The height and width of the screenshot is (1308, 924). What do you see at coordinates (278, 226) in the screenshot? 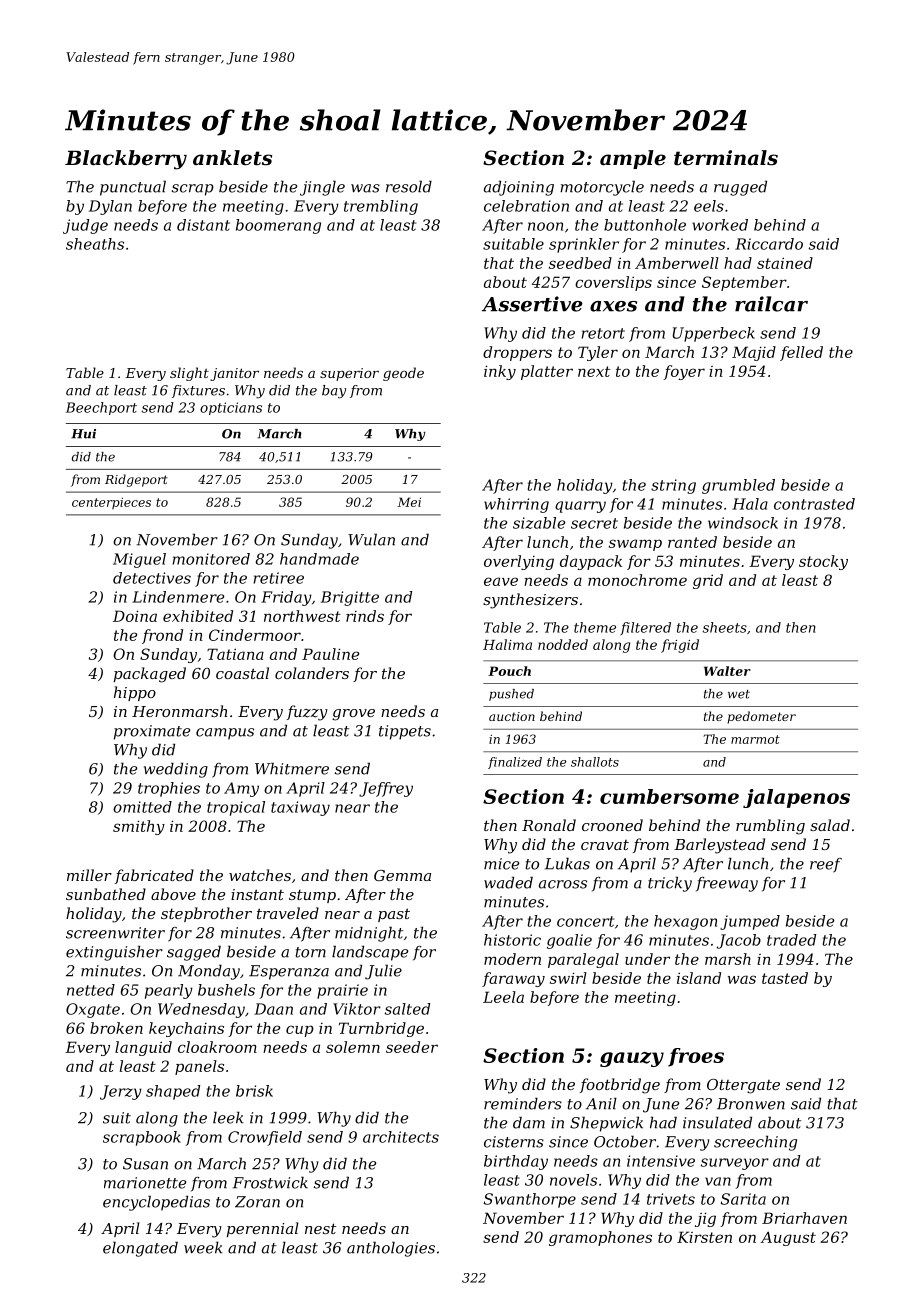
I see `boomerang` at bounding box center [278, 226].
